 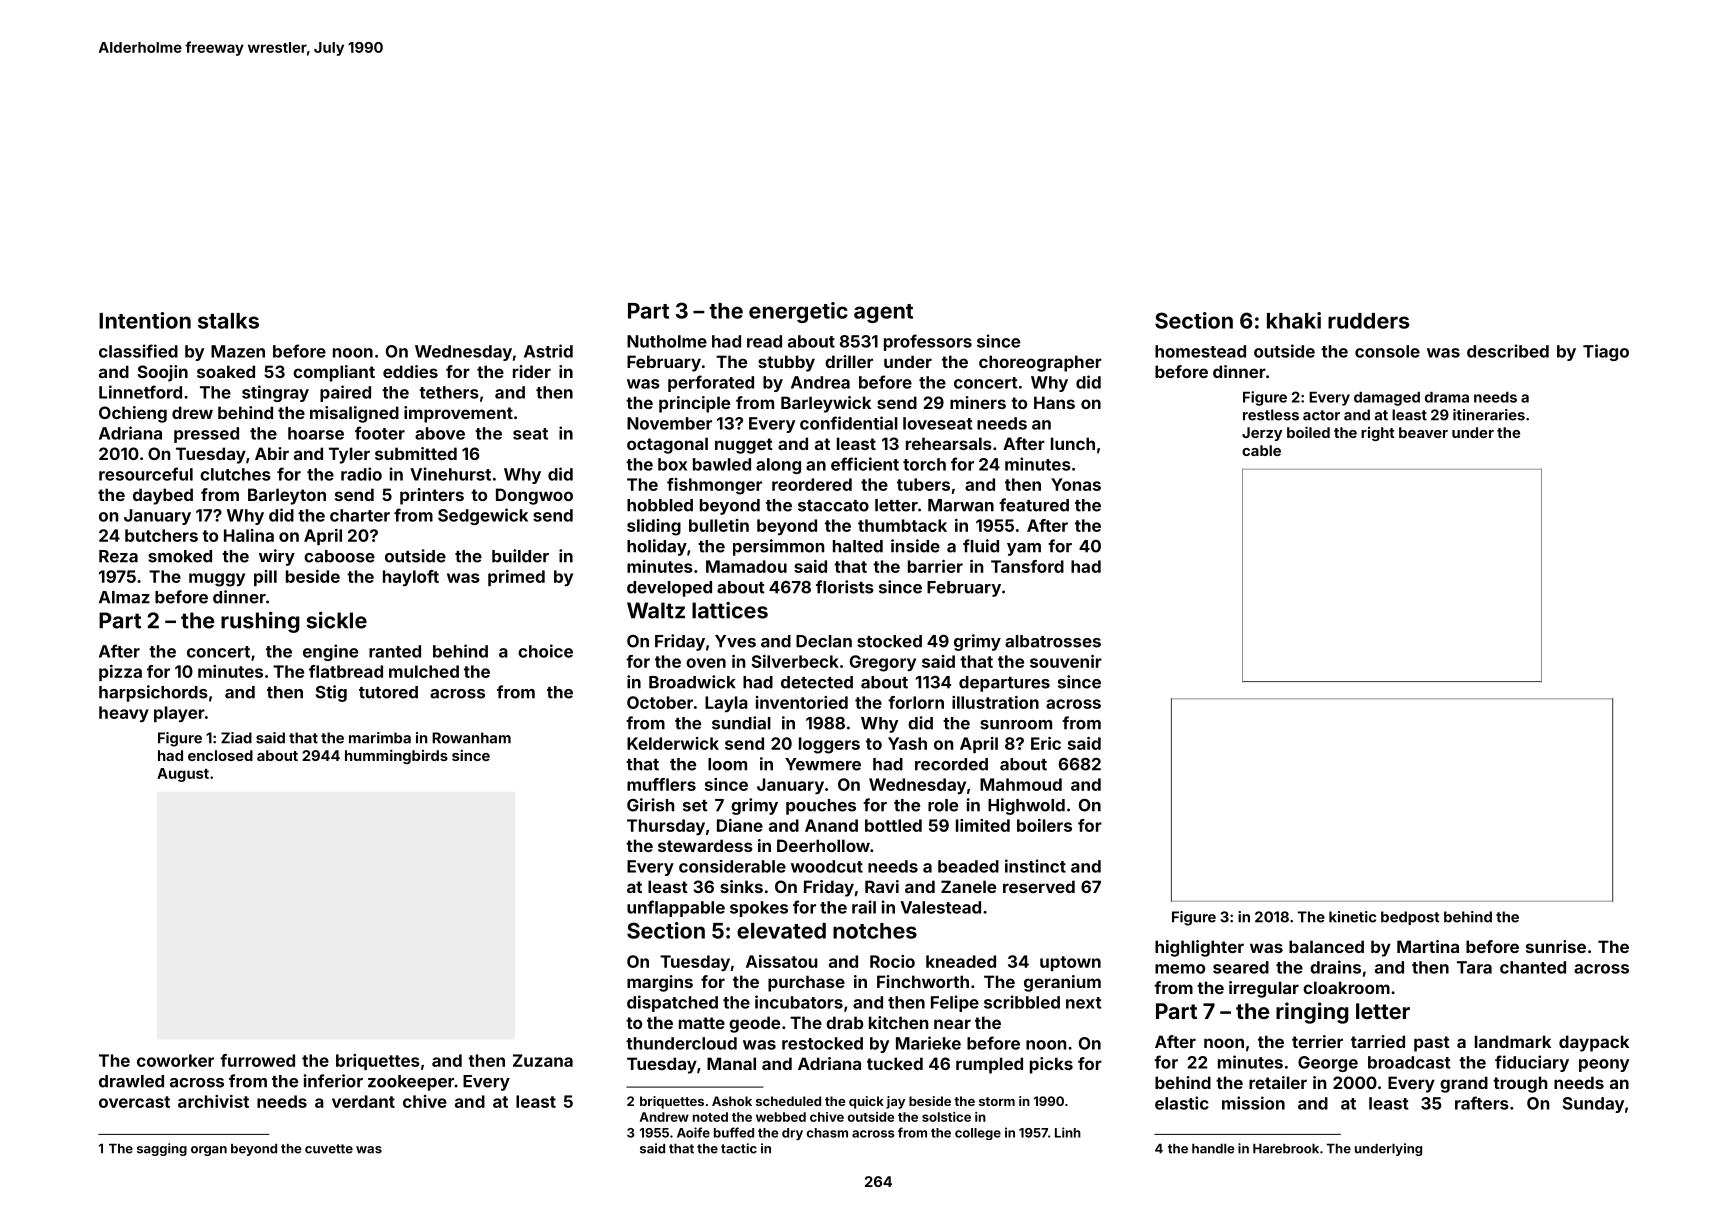 What do you see at coordinates (548, 351) in the page?
I see `Astrid` at bounding box center [548, 351].
